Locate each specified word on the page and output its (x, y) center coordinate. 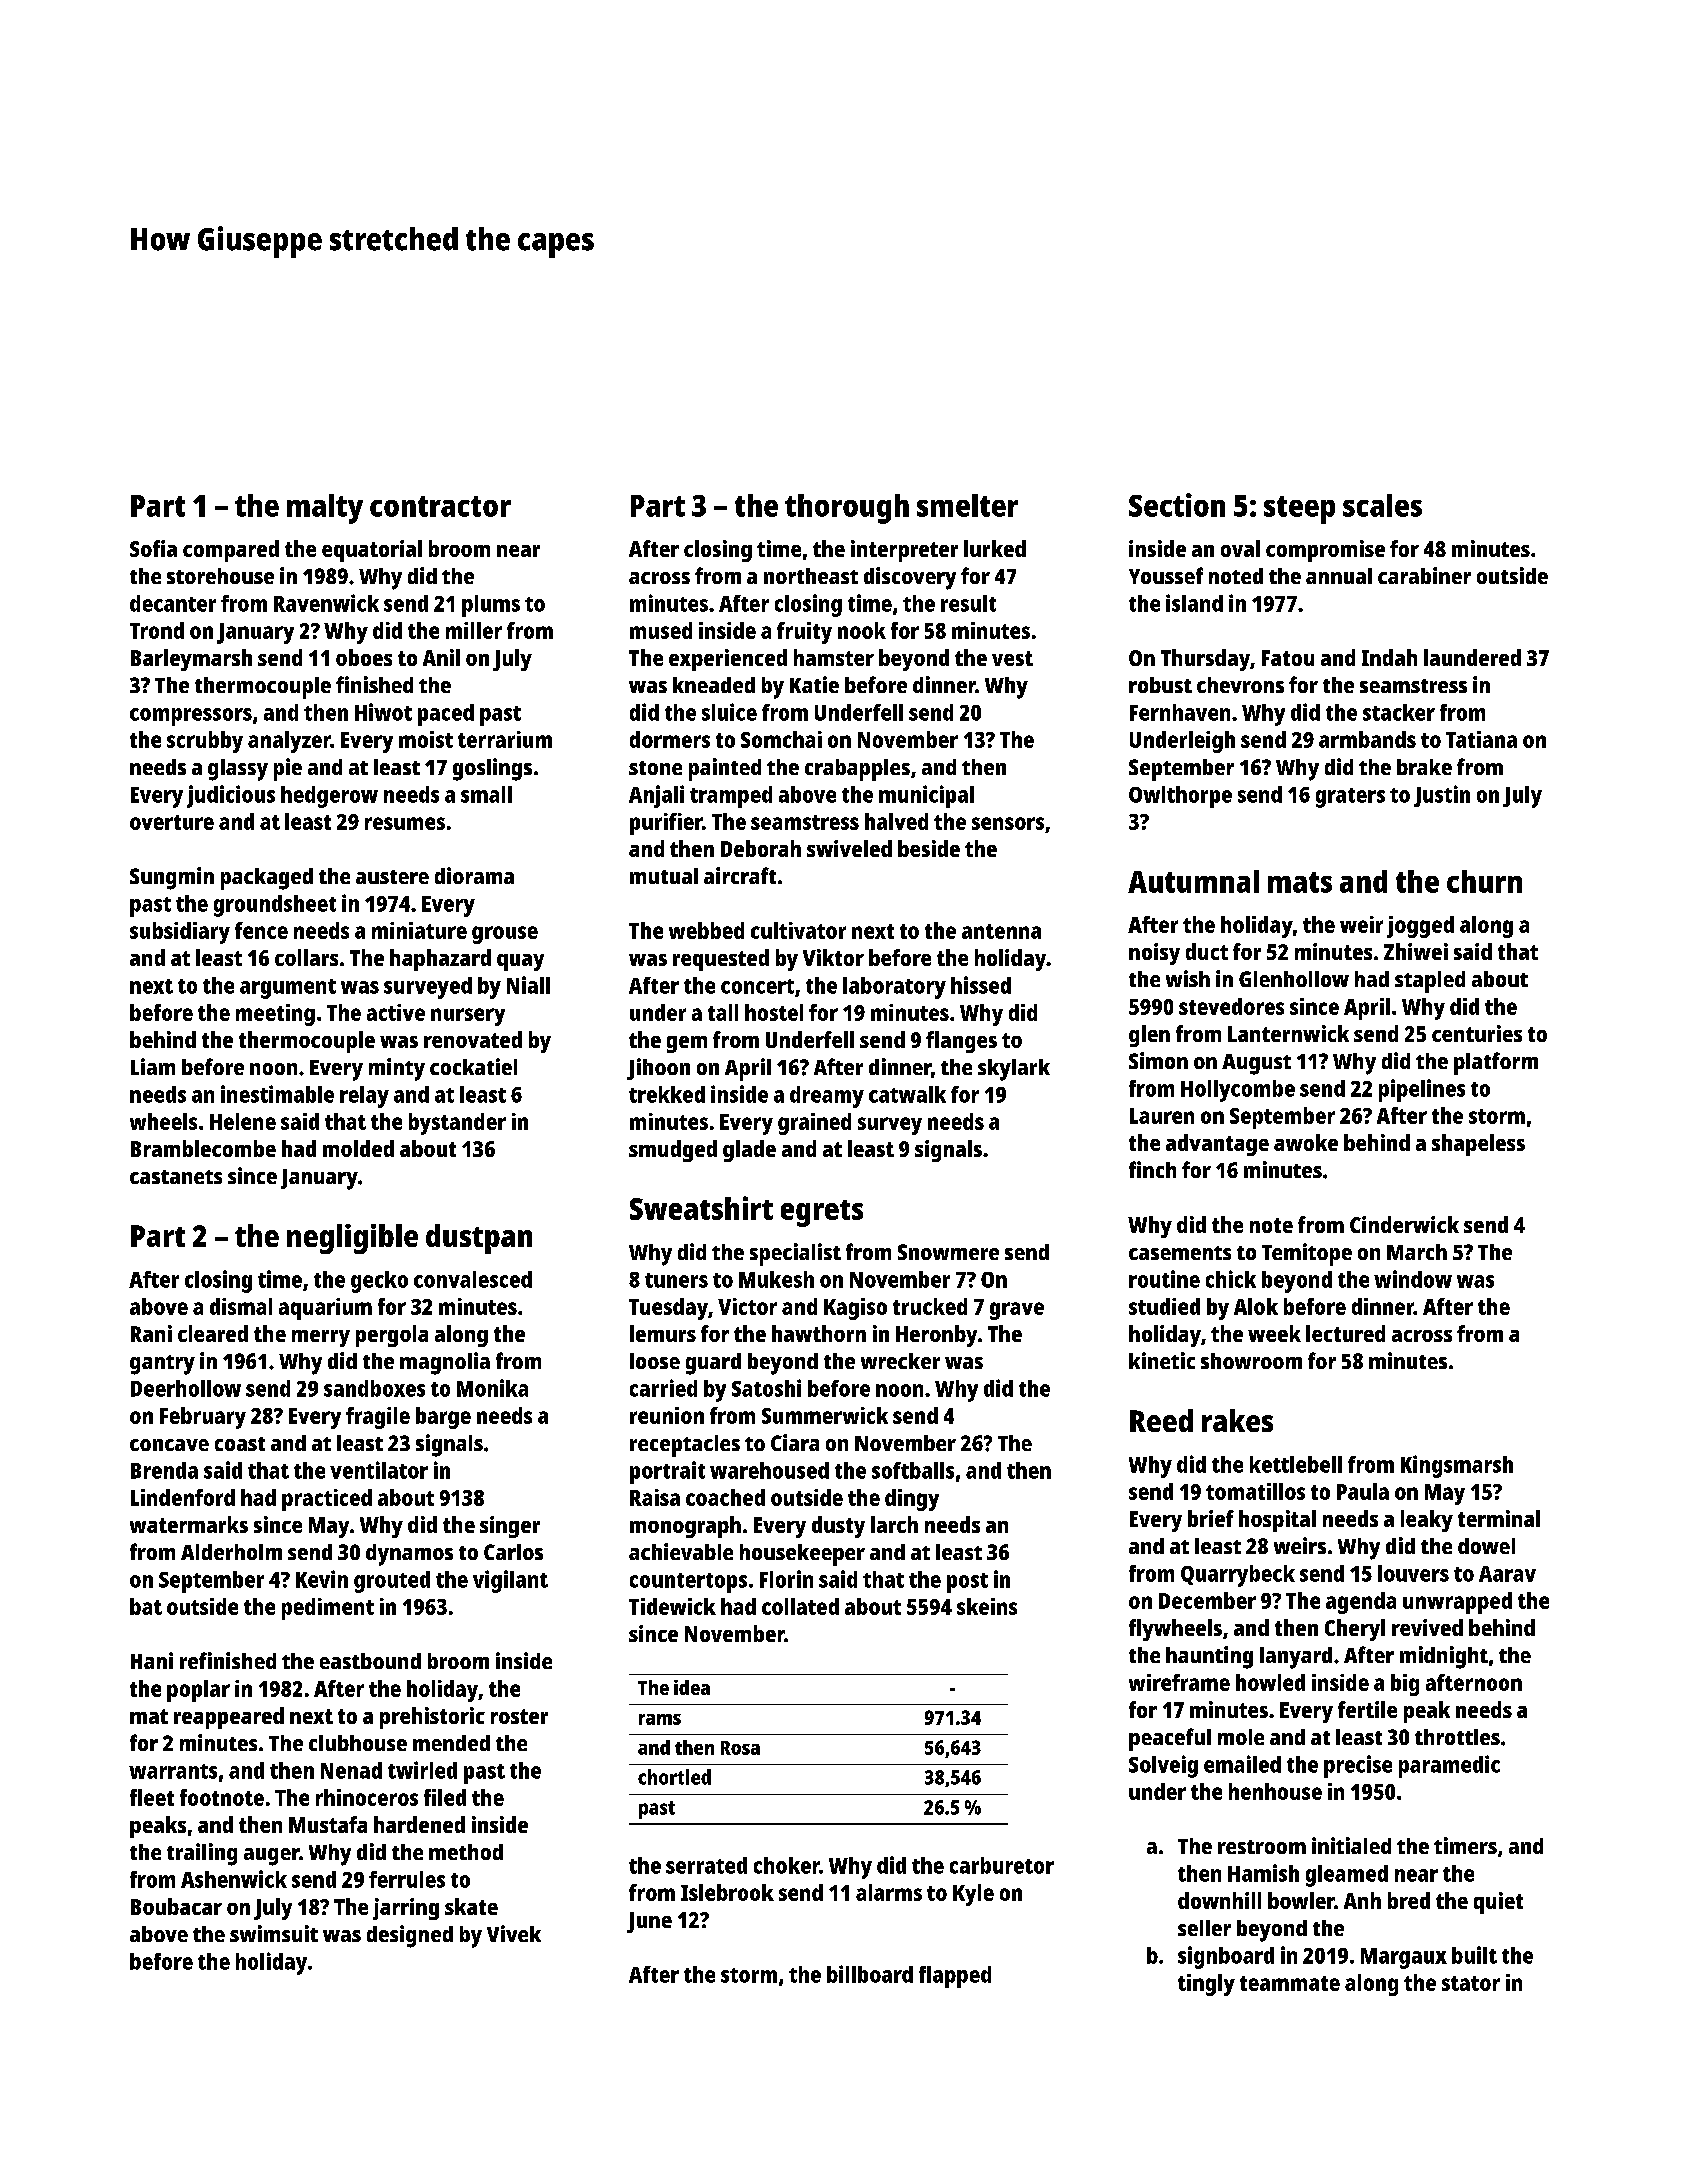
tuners (676, 1280)
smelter (967, 505)
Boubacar (176, 1906)
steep (1299, 510)
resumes (405, 823)
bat (146, 1606)
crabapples (857, 770)
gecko (379, 1282)
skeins (987, 1606)
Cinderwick (1404, 1224)
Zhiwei (1416, 951)
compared (231, 551)
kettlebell (1296, 1464)
